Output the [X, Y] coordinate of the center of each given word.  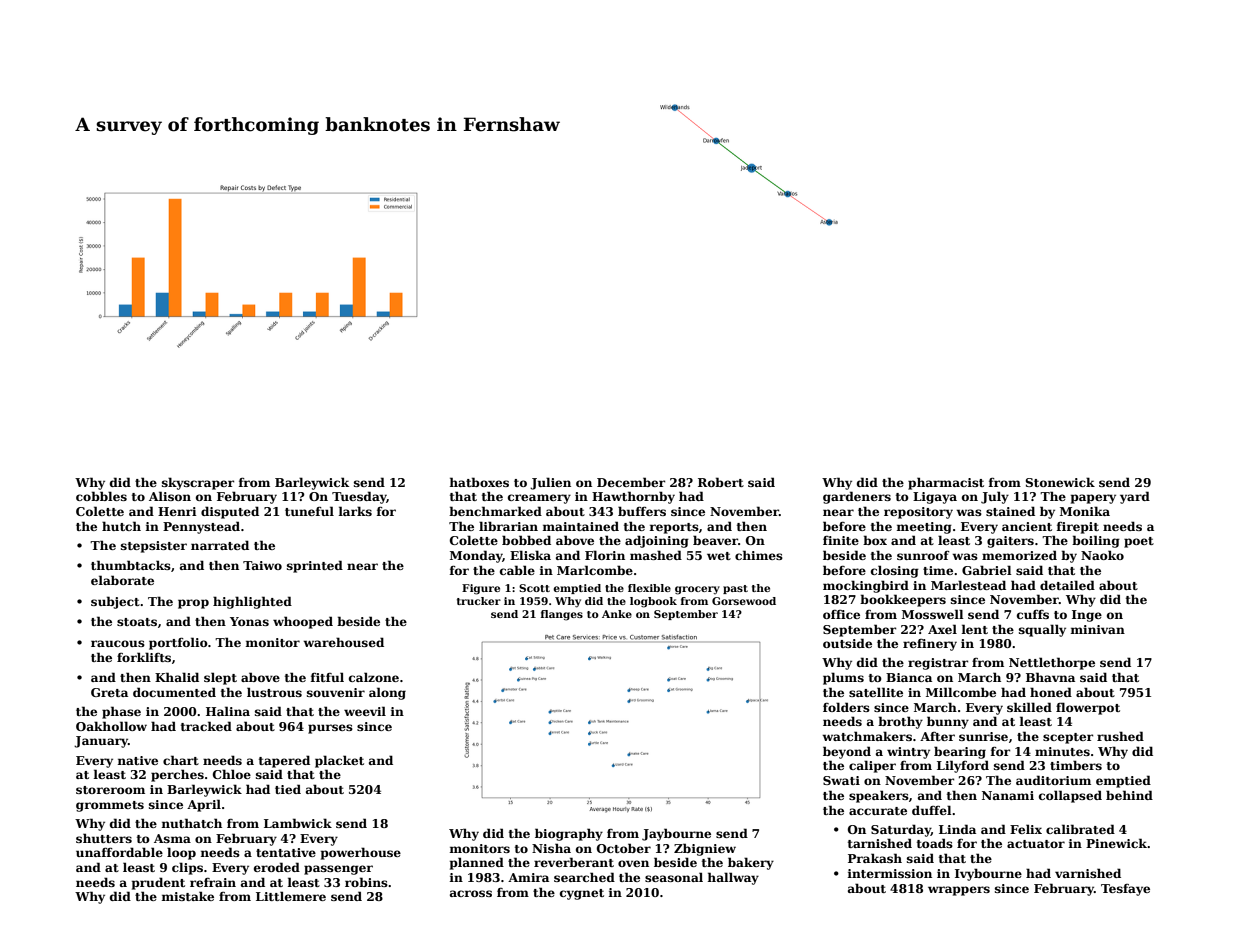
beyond [847, 752]
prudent [158, 883]
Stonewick [1060, 482]
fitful [327, 677]
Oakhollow [111, 726]
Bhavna [1050, 677]
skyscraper [198, 483]
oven [633, 863]
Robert [721, 482]
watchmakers [867, 736]
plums [843, 678]
